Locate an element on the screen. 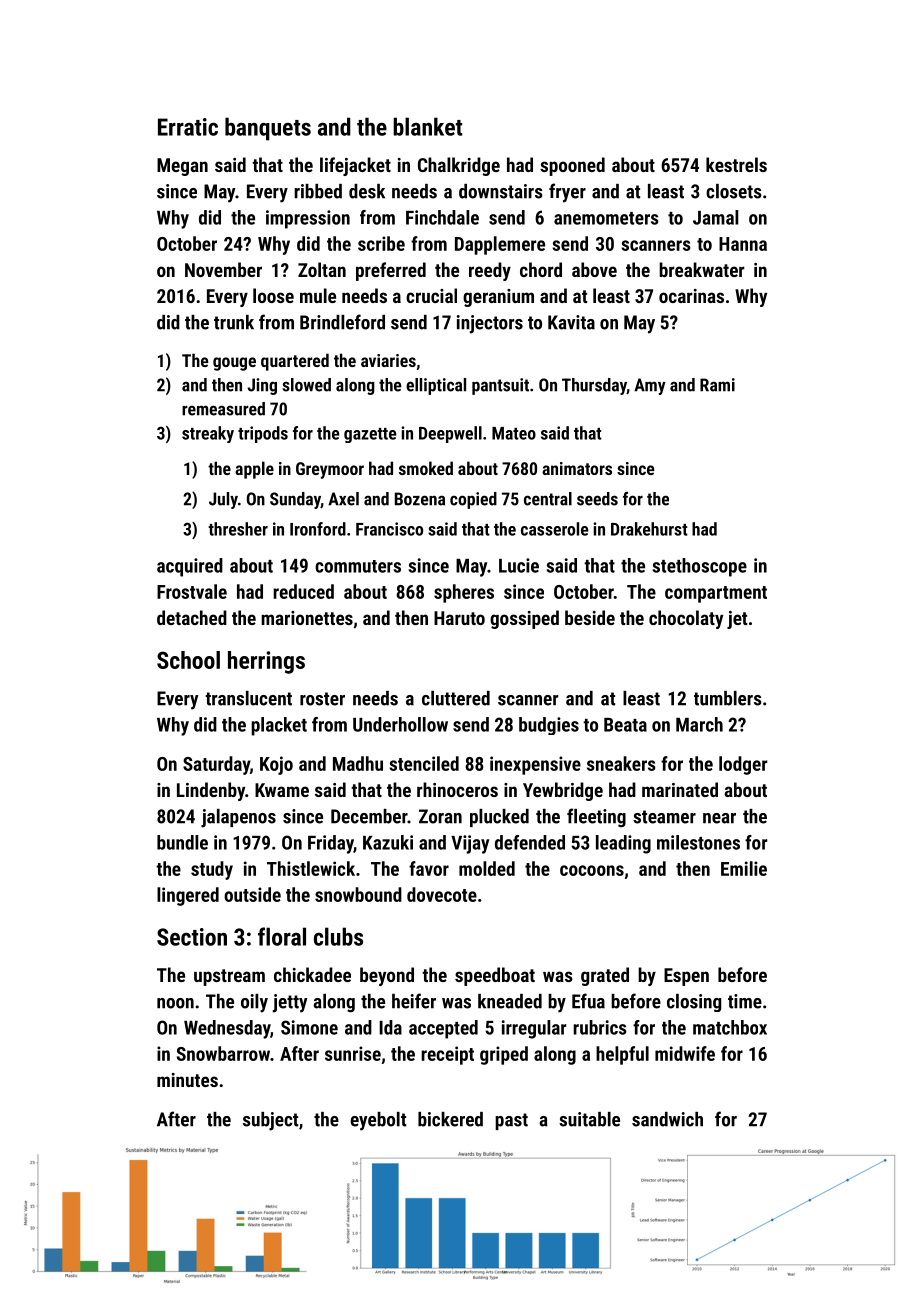  blanket is located at coordinates (427, 126).
